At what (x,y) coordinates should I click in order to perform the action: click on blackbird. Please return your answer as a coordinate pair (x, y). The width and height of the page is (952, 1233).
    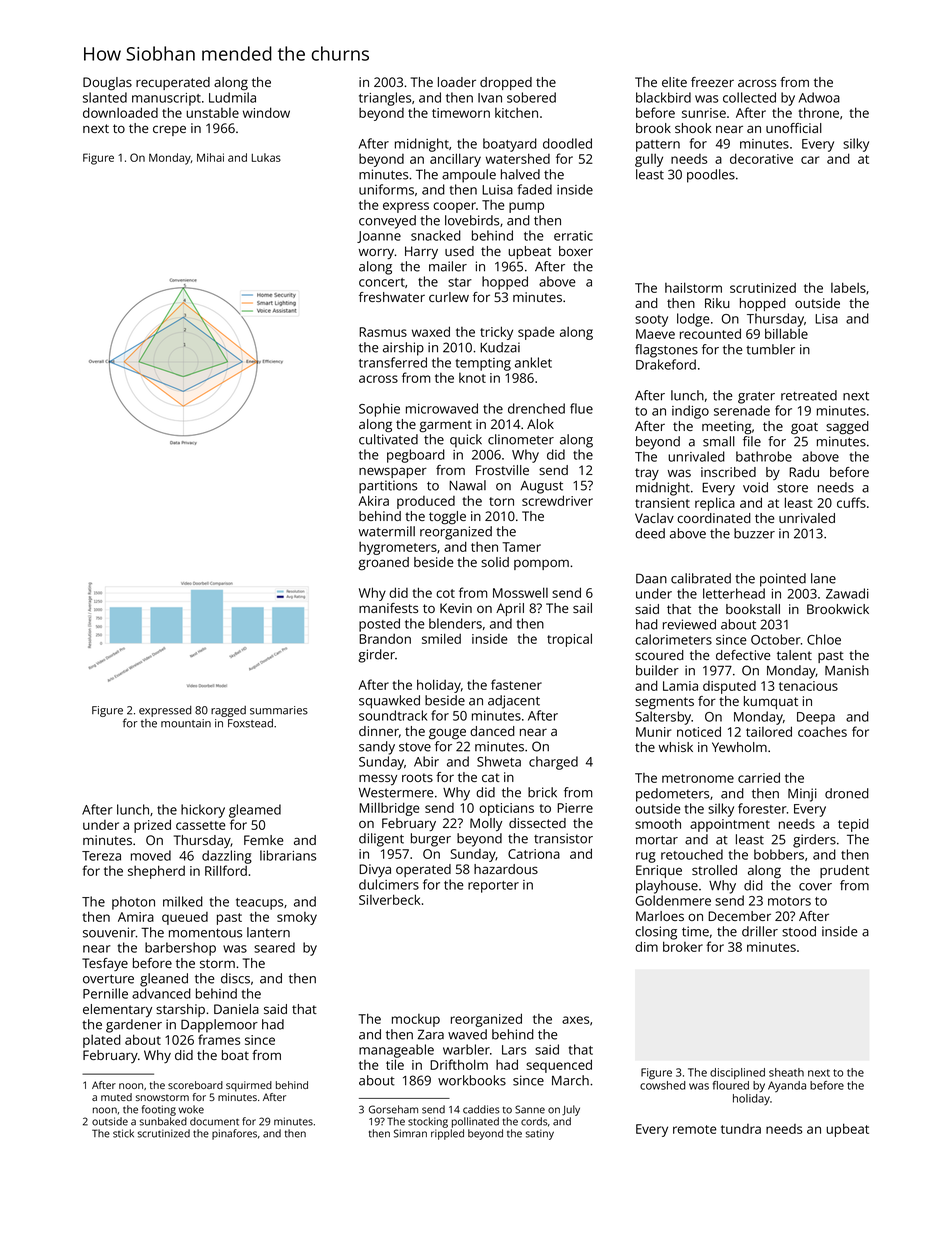
    Looking at the image, I should click on (663, 97).
